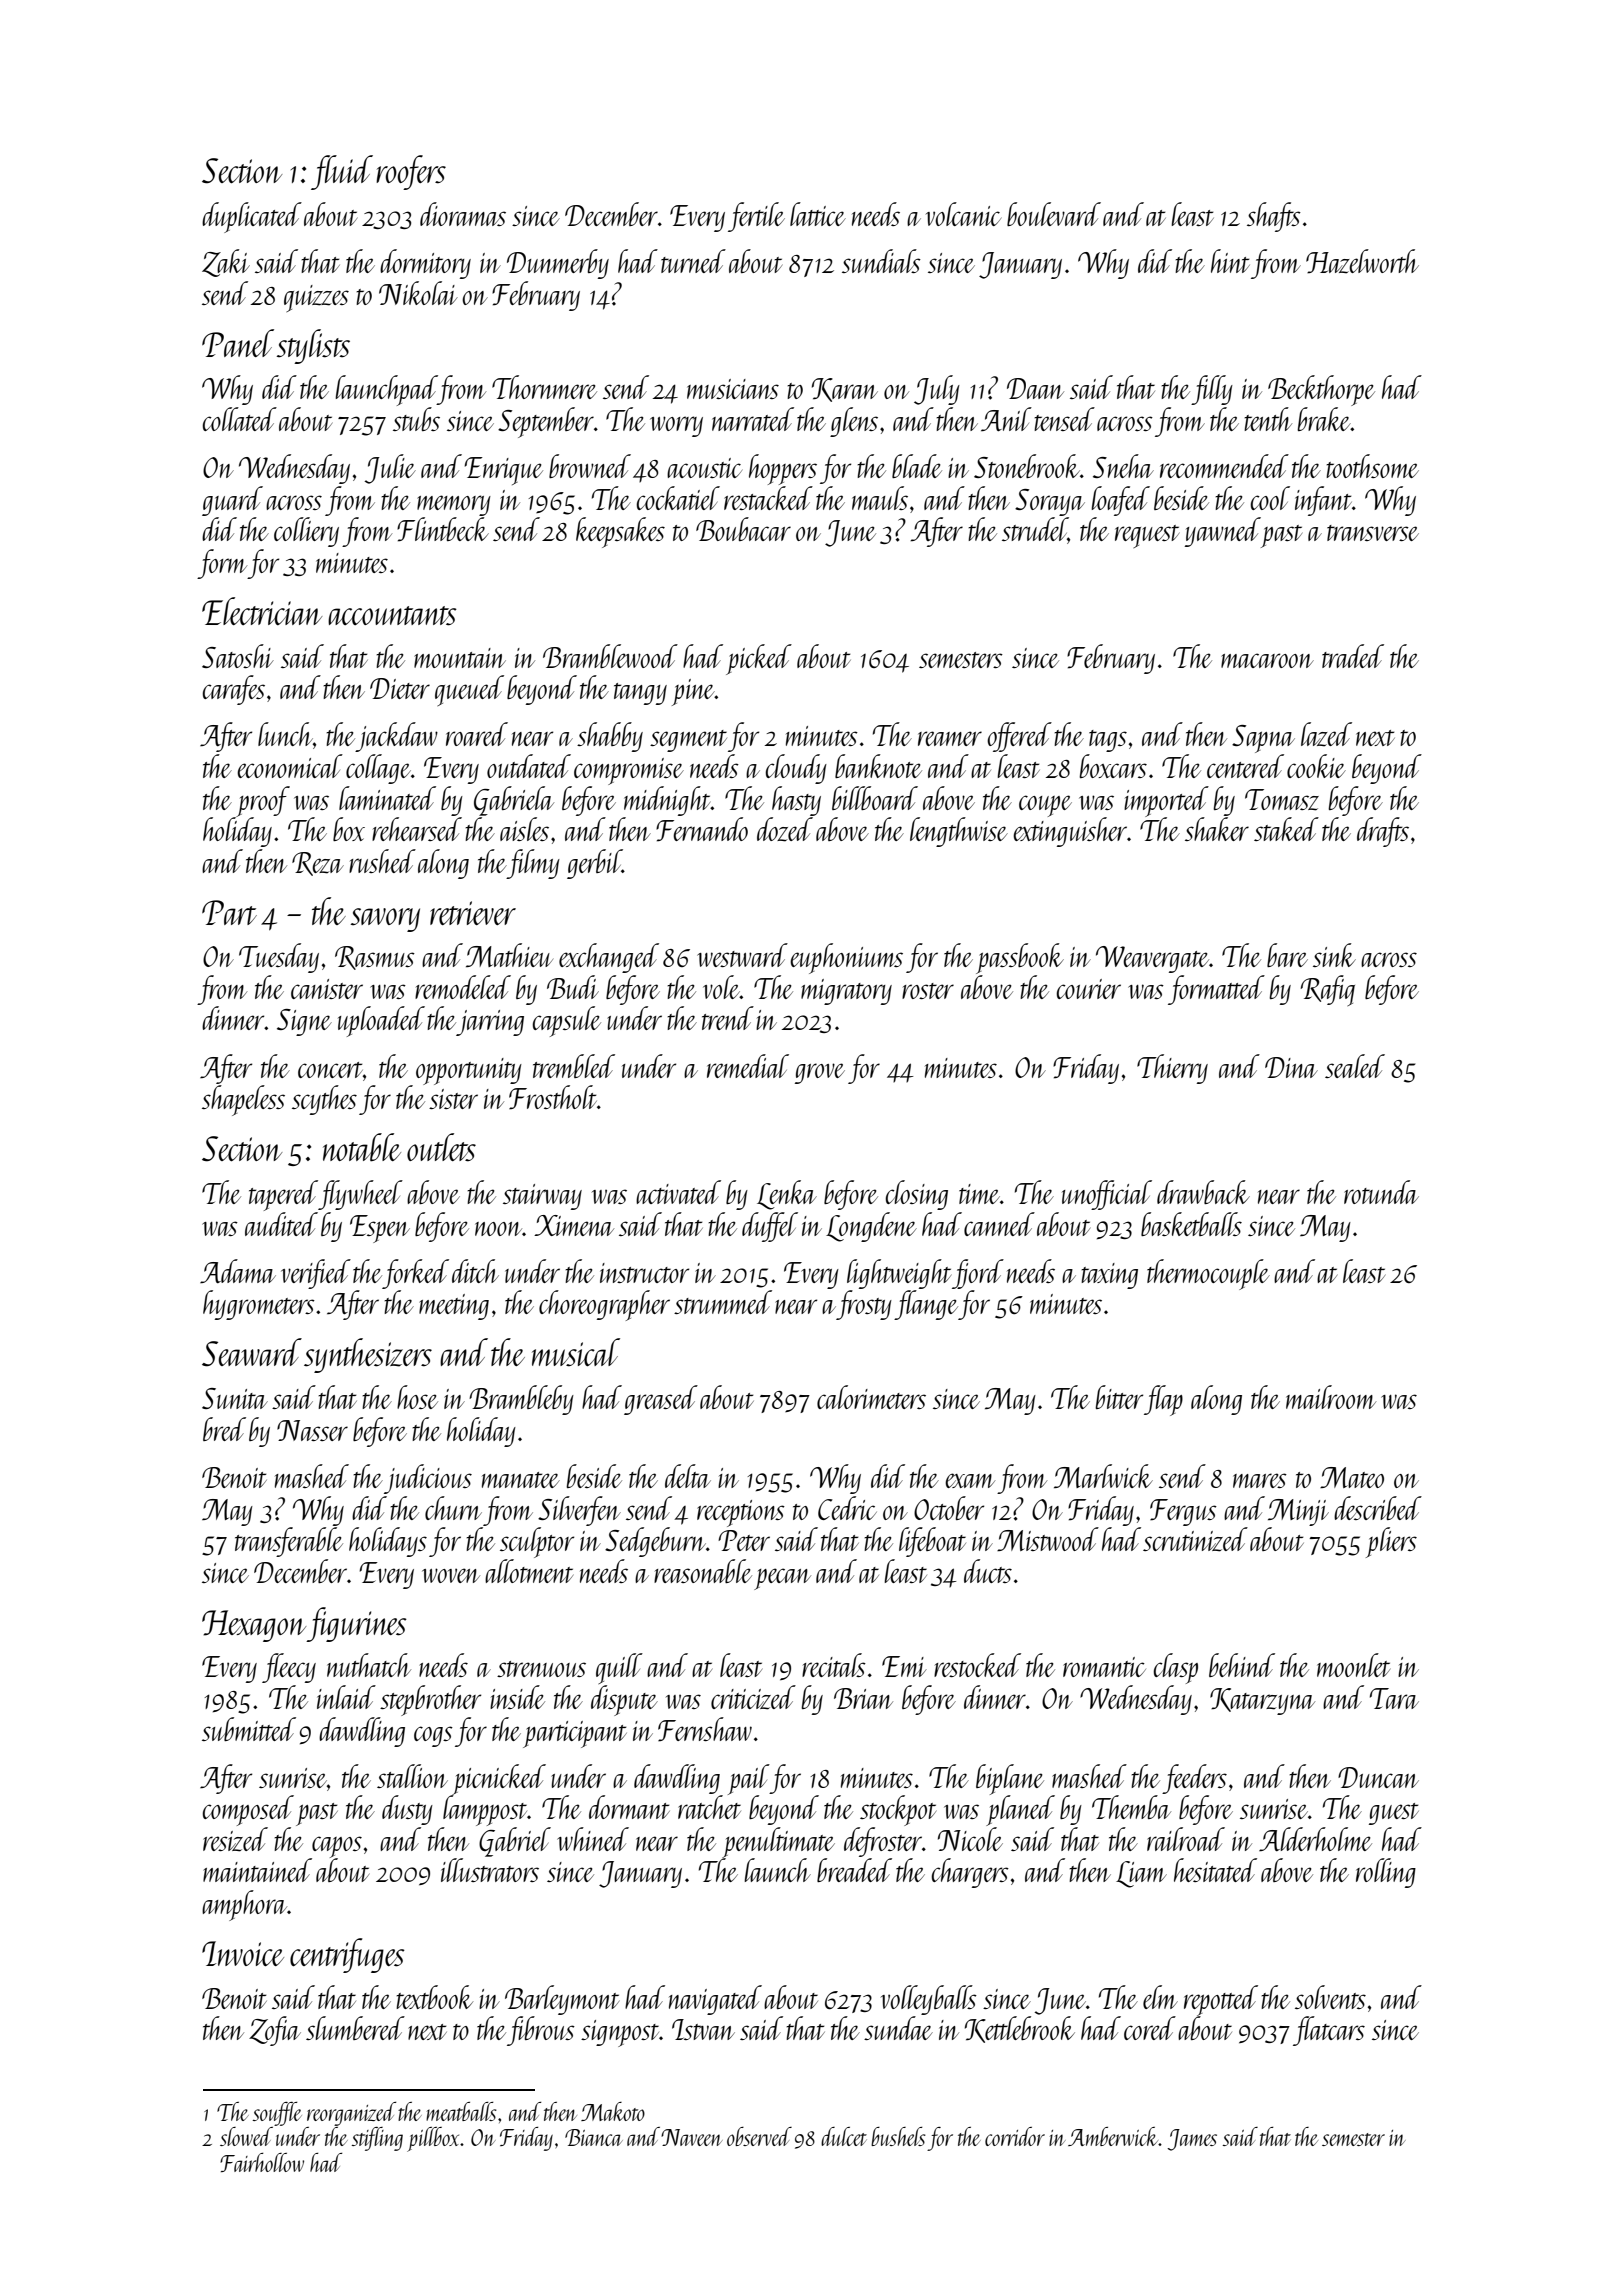 The width and height of the screenshot is (1620, 2292). Describe the element at coordinates (926, 1305) in the screenshot. I see `flange` at that location.
